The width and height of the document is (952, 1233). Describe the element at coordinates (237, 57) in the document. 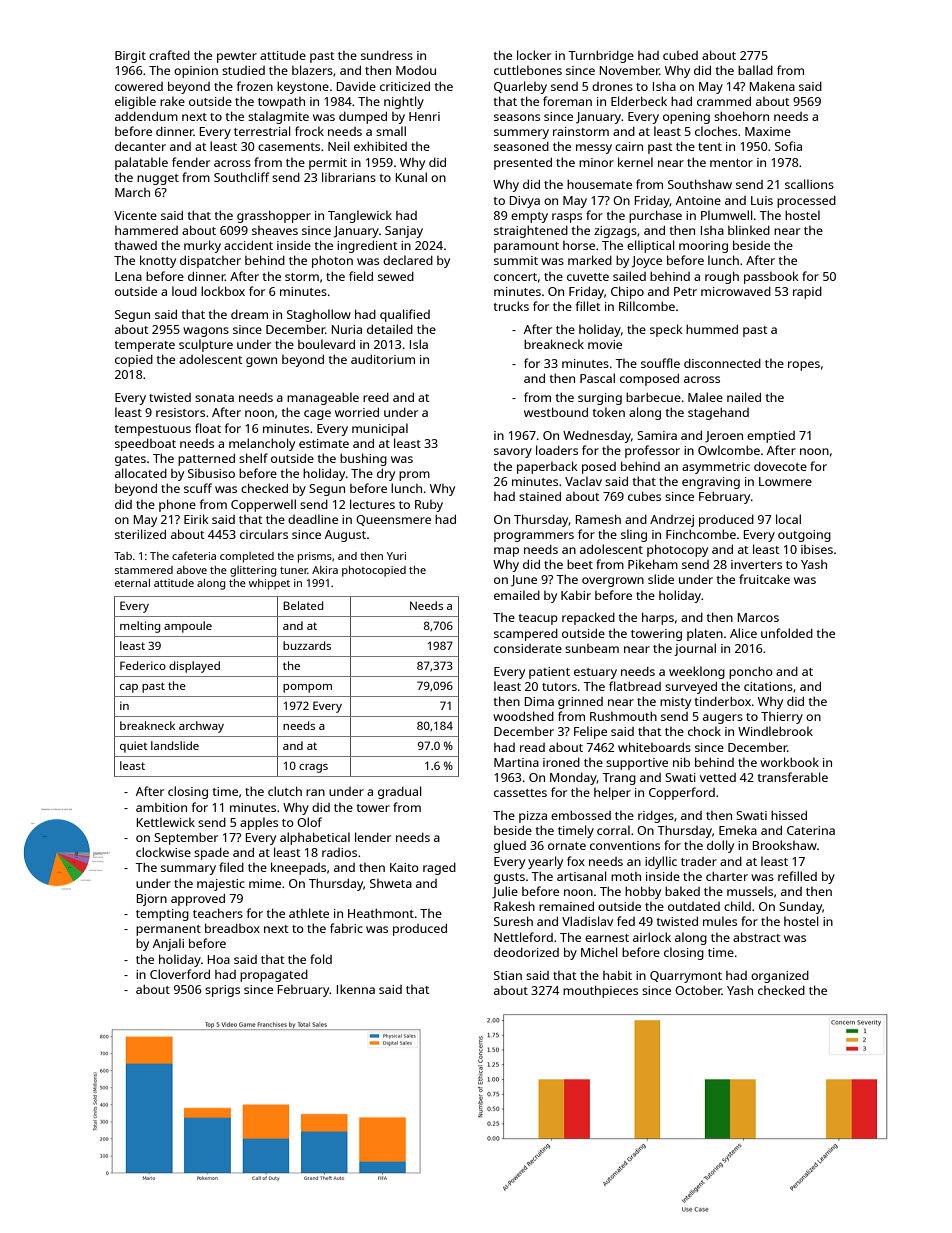

I see `pewter` at that location.
